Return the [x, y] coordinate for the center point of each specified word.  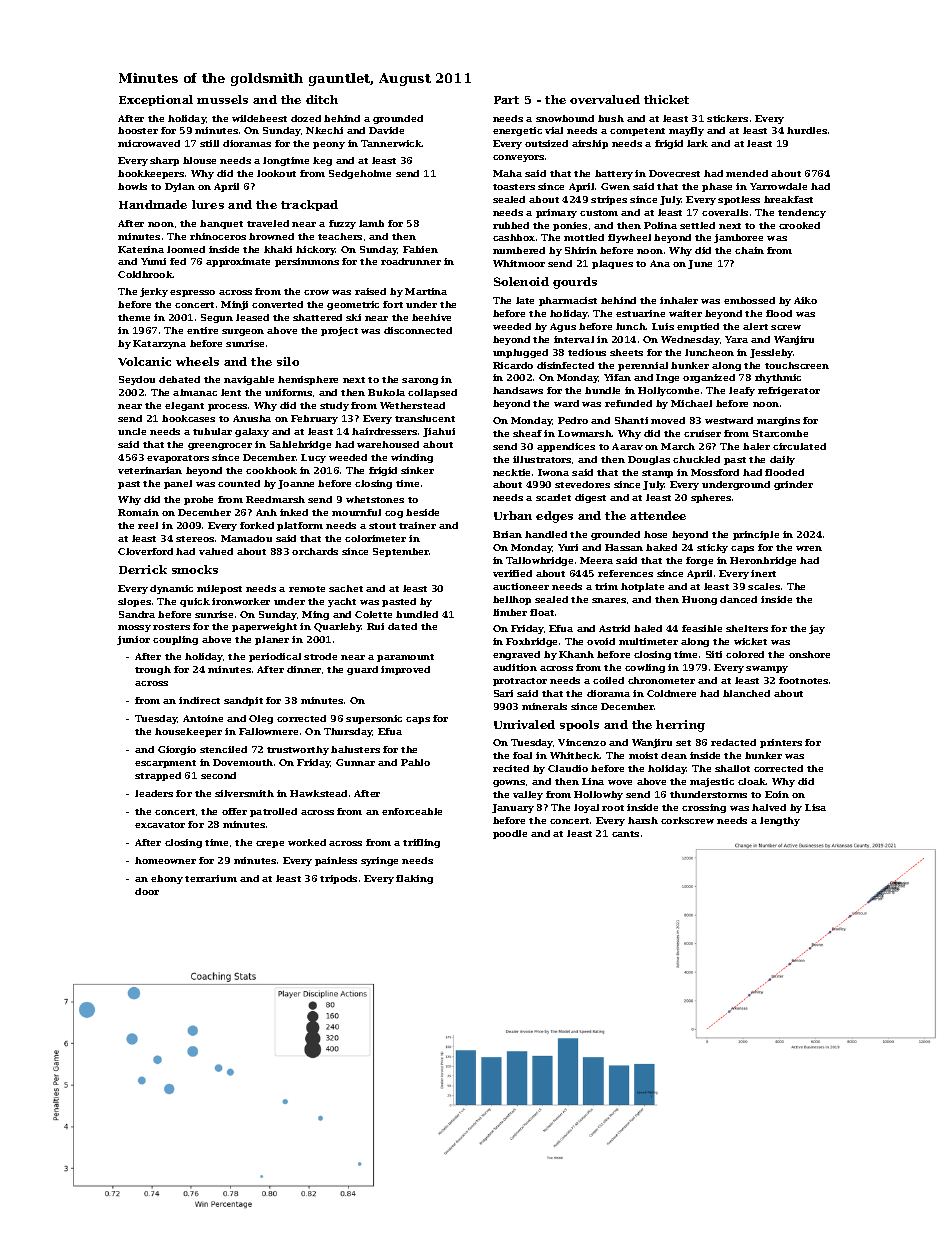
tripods [338, 879]
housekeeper [188, 732]
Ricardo [513, 365]
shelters [747, 628]
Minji [234, 305]
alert [755, 326]
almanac [195, 392]
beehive [431, 317]
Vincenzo [582, 742]
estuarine [640, 313]
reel [148, 525]
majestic [712, 782]
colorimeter [375, 538]
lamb [371, 223]
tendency [802, 213]
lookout [276, 173]
